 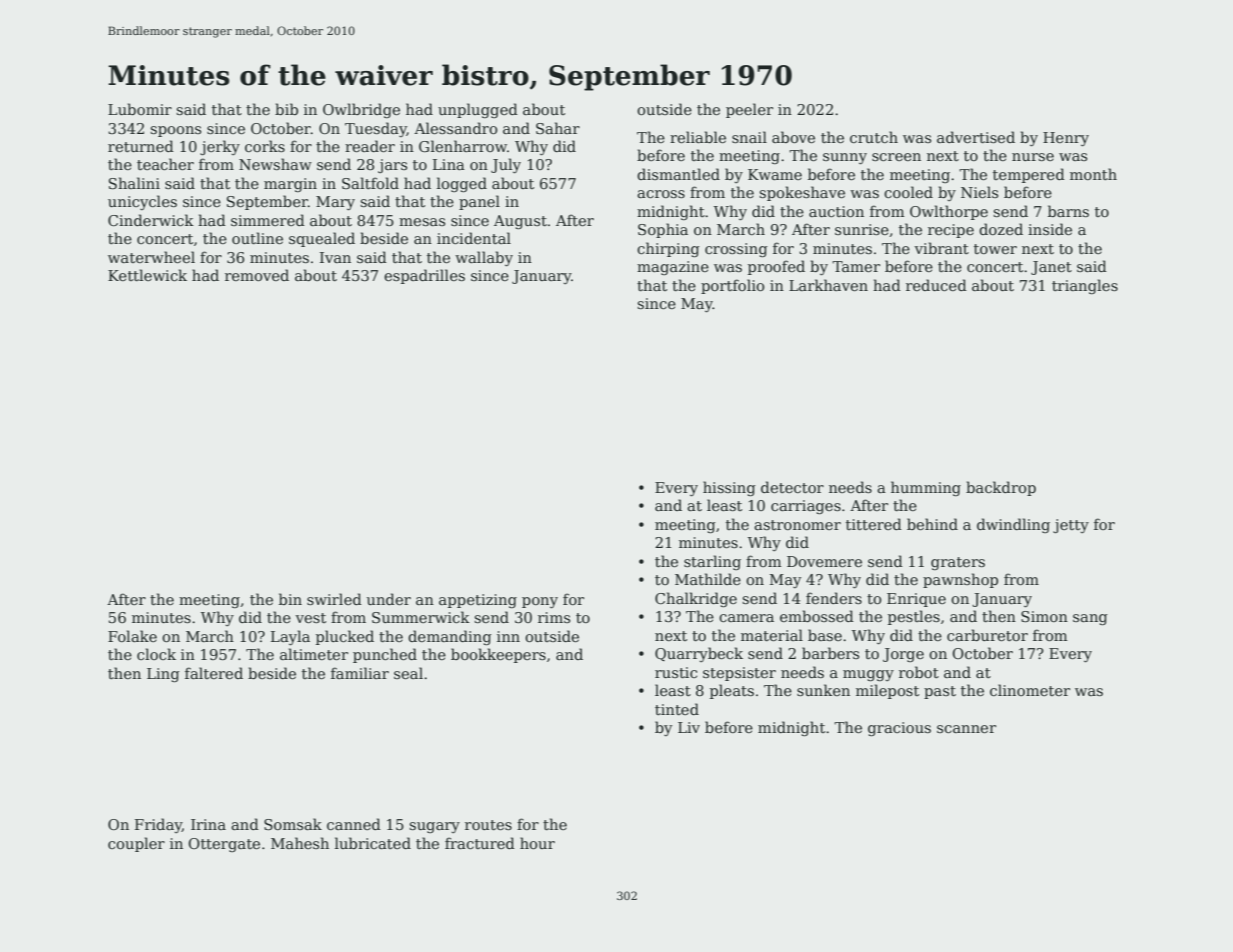 I want to click on Niels, so click(x=979, y=192).
